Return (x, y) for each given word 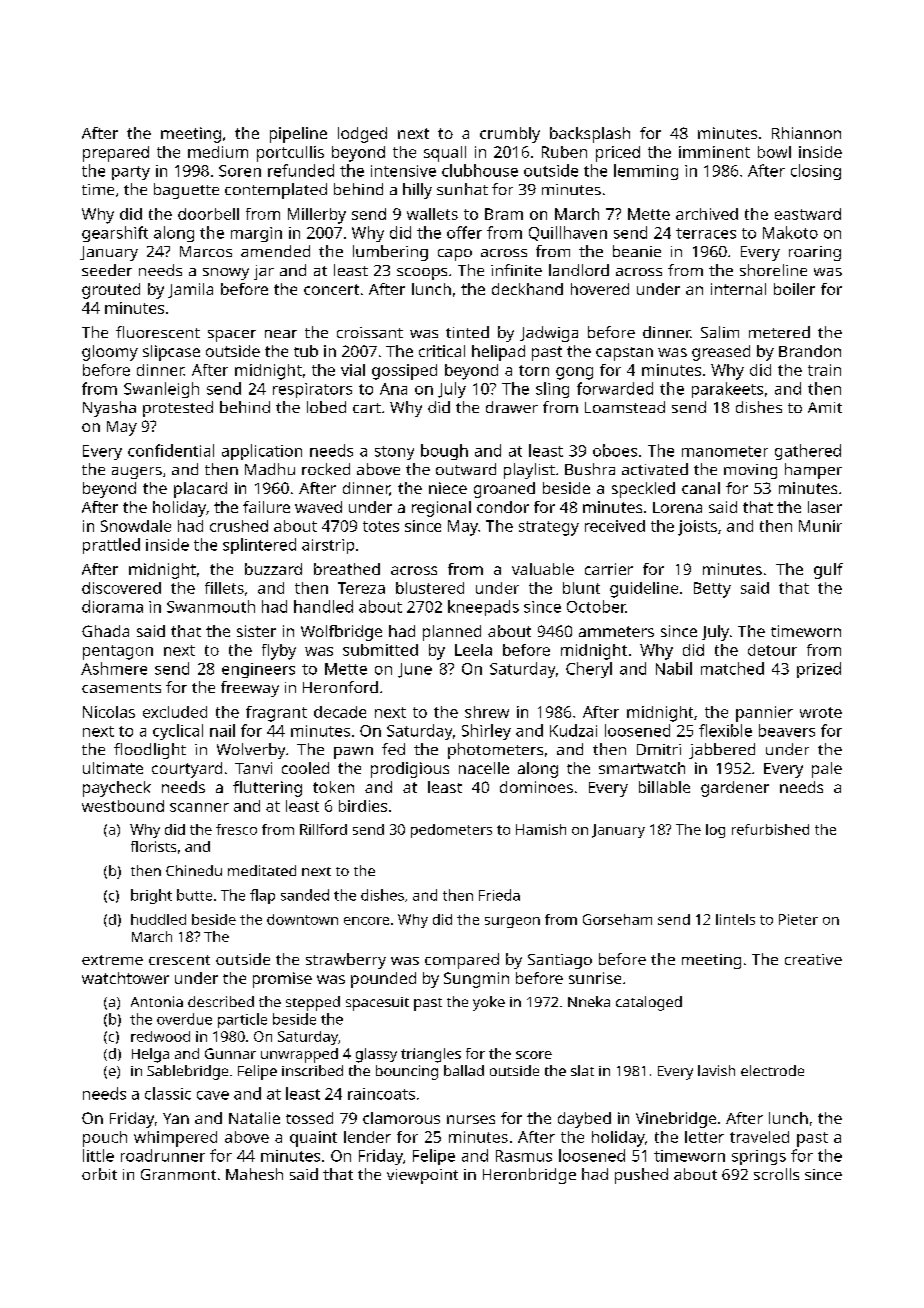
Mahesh (254, 1174)
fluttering (267, 789)
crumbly (510, 135)
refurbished (770, 829)
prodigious (410, 770)
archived (707, 214)
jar (264, 272)
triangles (431, 1055)
